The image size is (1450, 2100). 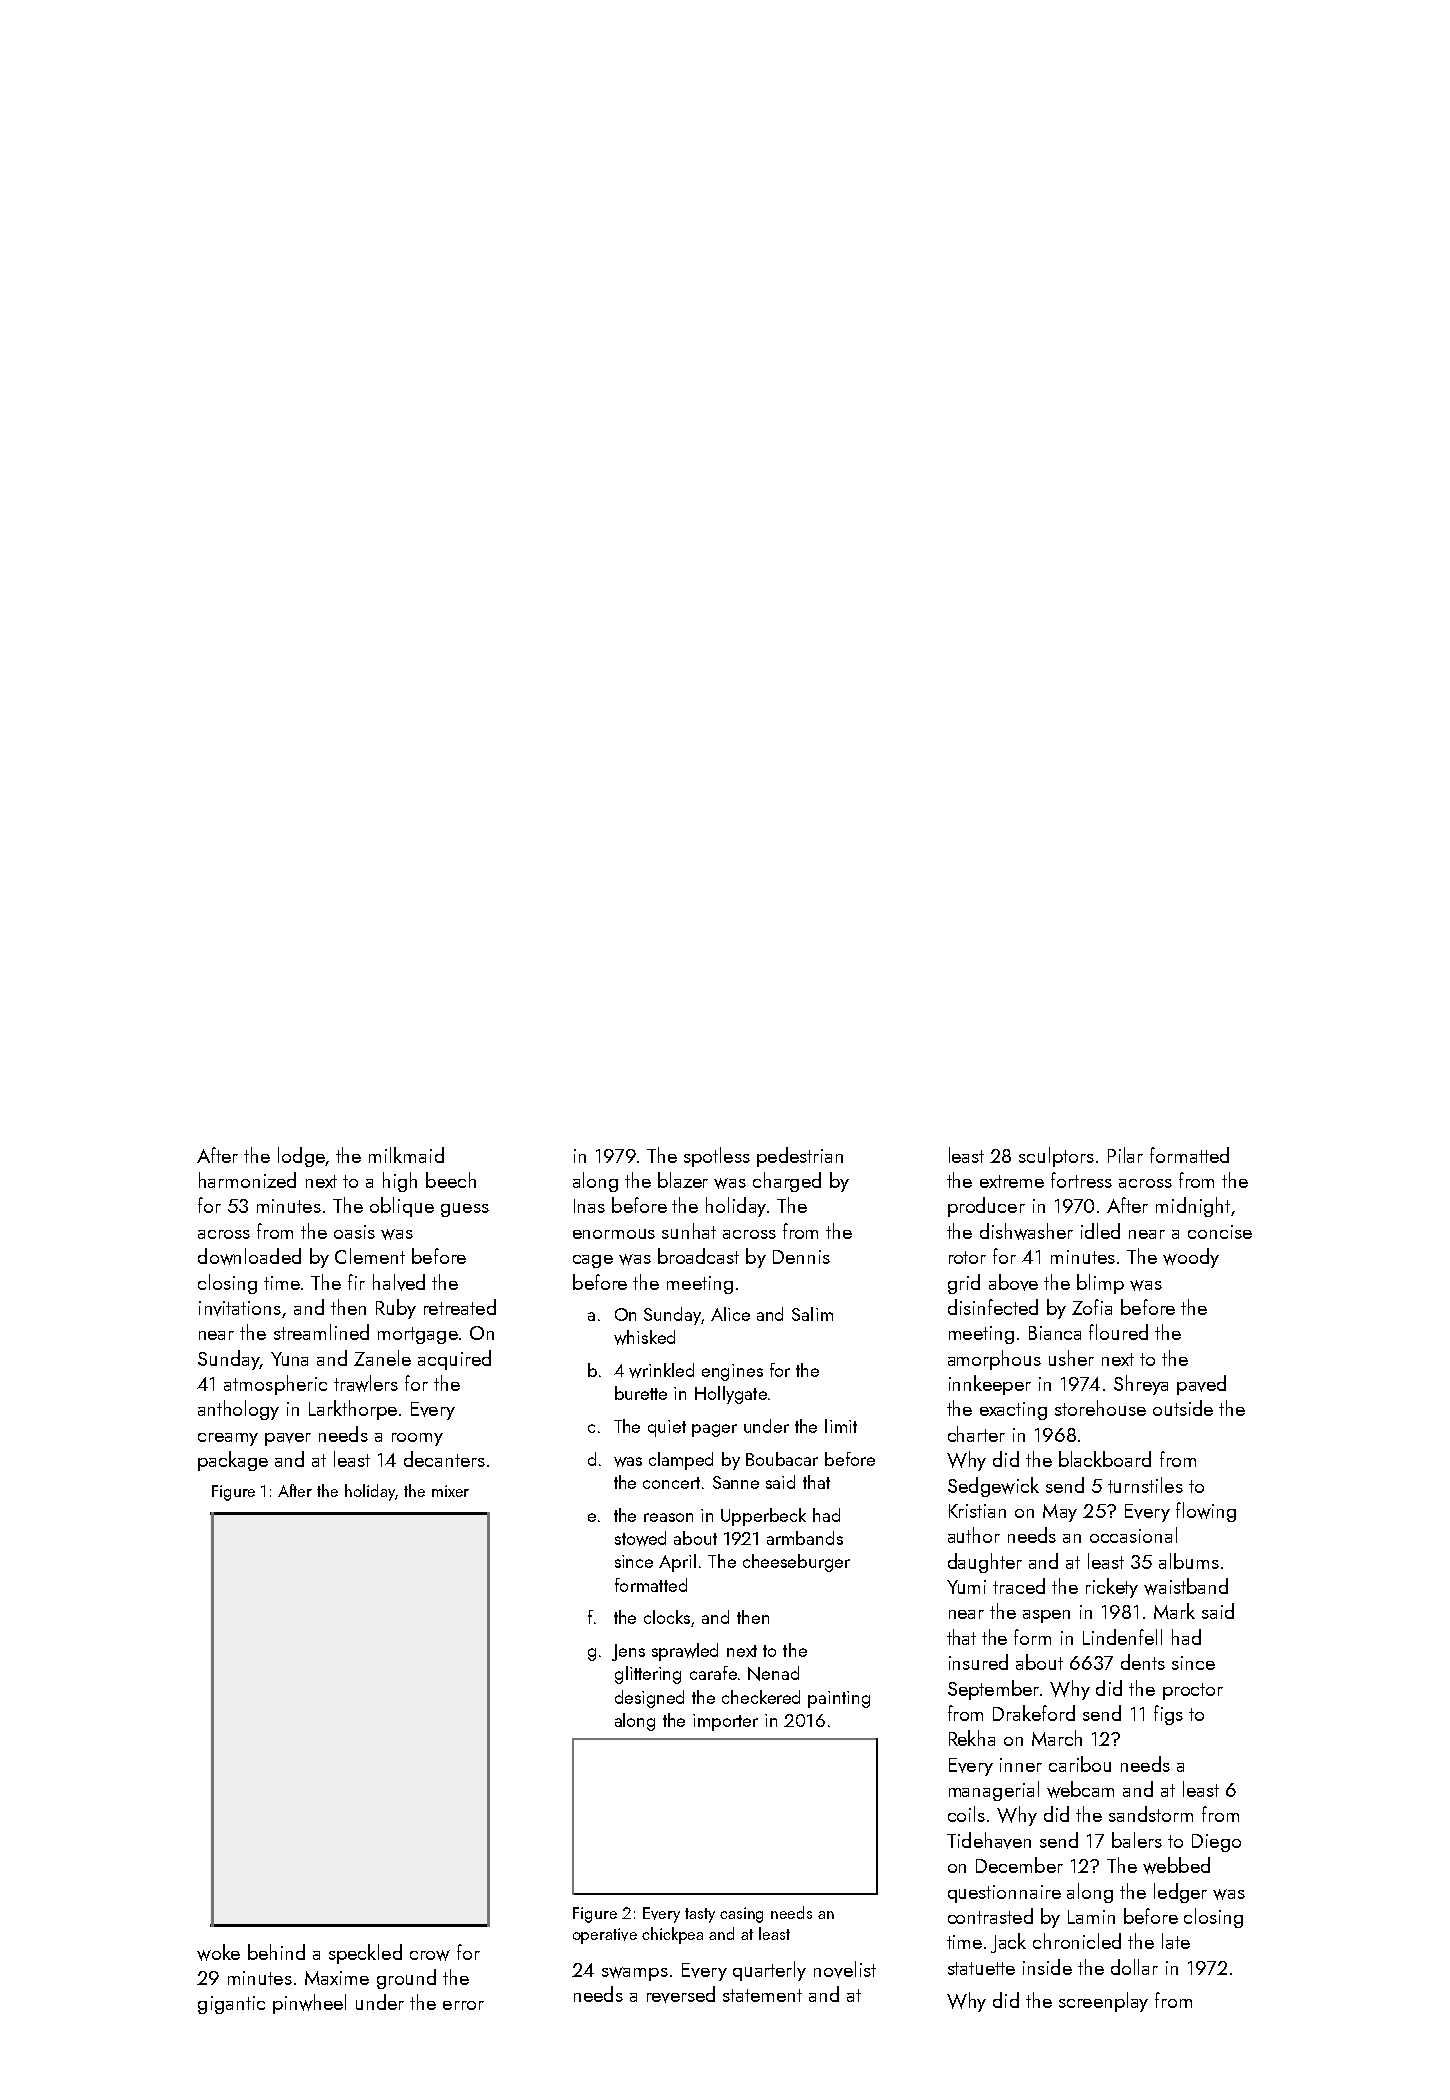 I want to click on high, so click(x=400, y=1182).
